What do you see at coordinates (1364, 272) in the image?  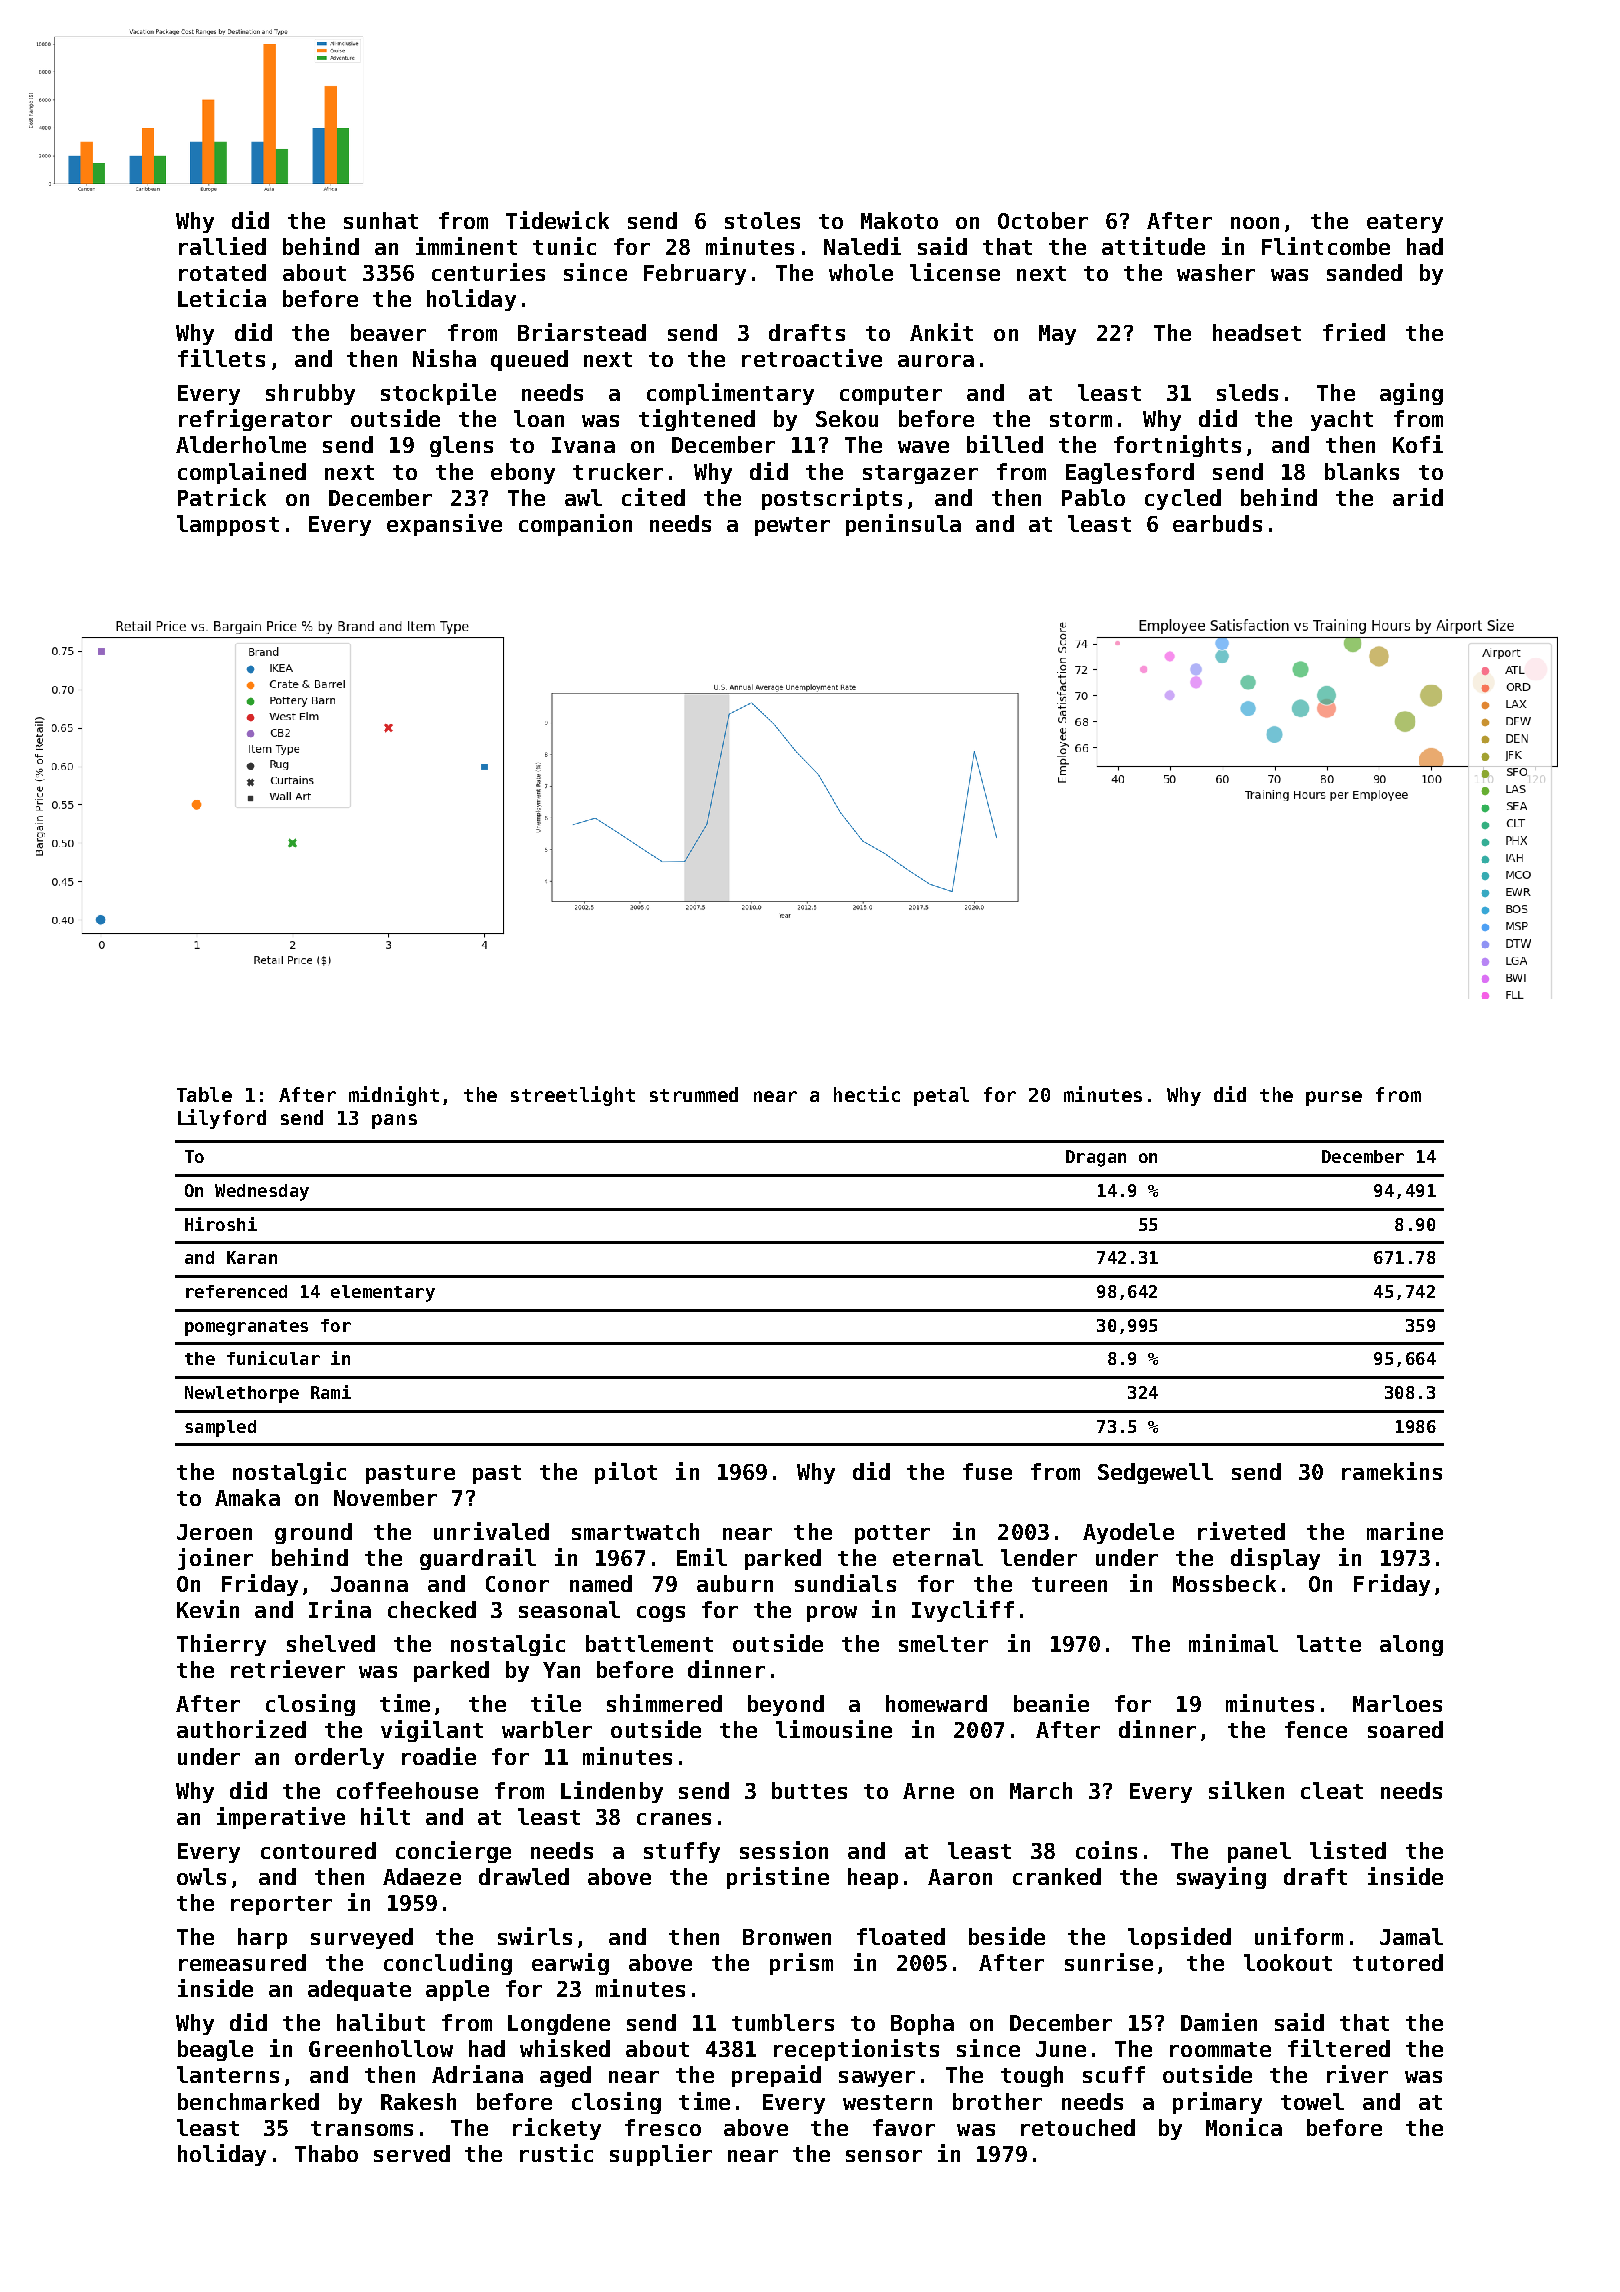 I see `sanded` at bounding box center [1364, 272].
